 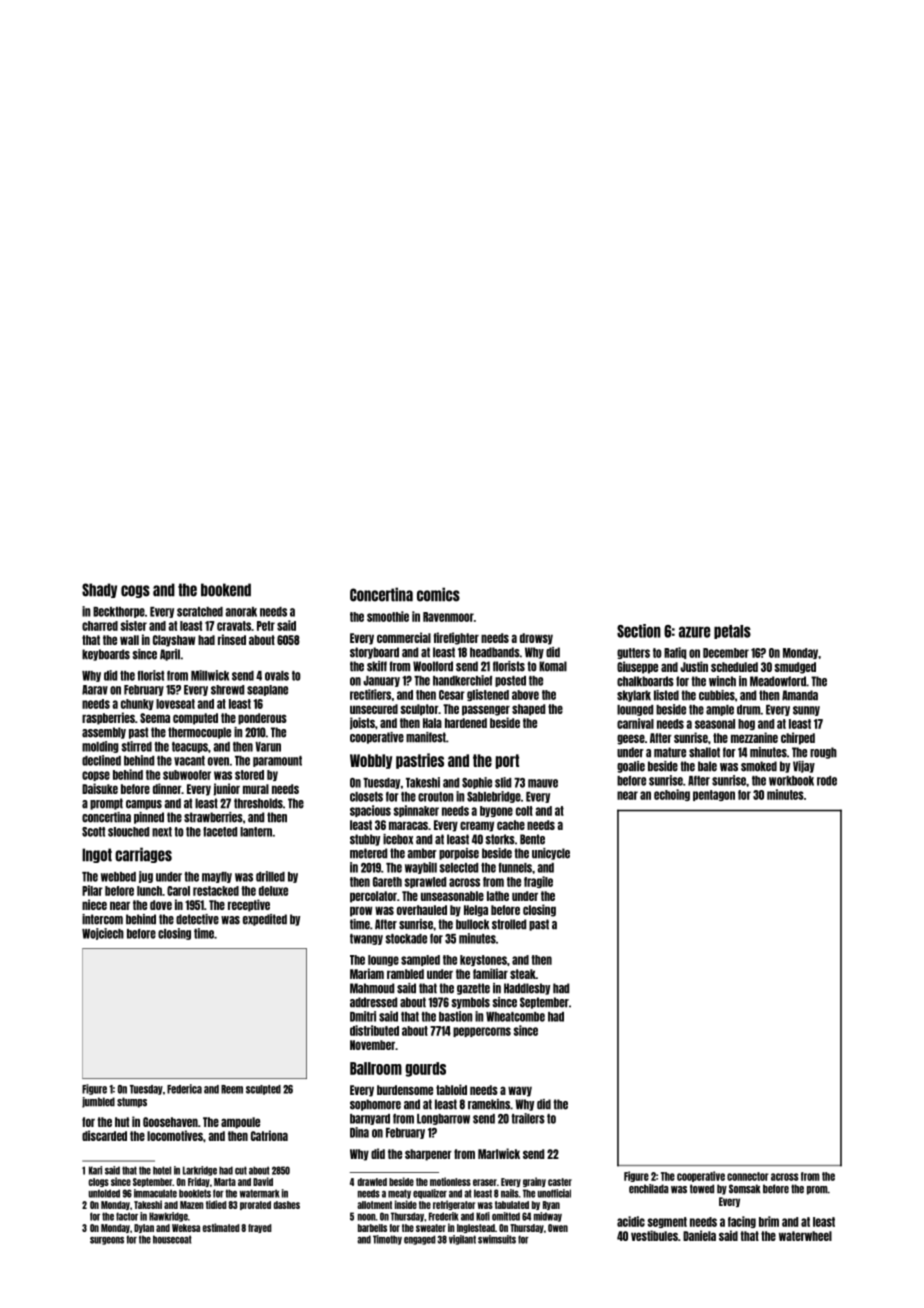 What do you see at coordinates (168, 1217) in the screenshot?
I see `Hawkridge` at bounding box center [168, 1217].
